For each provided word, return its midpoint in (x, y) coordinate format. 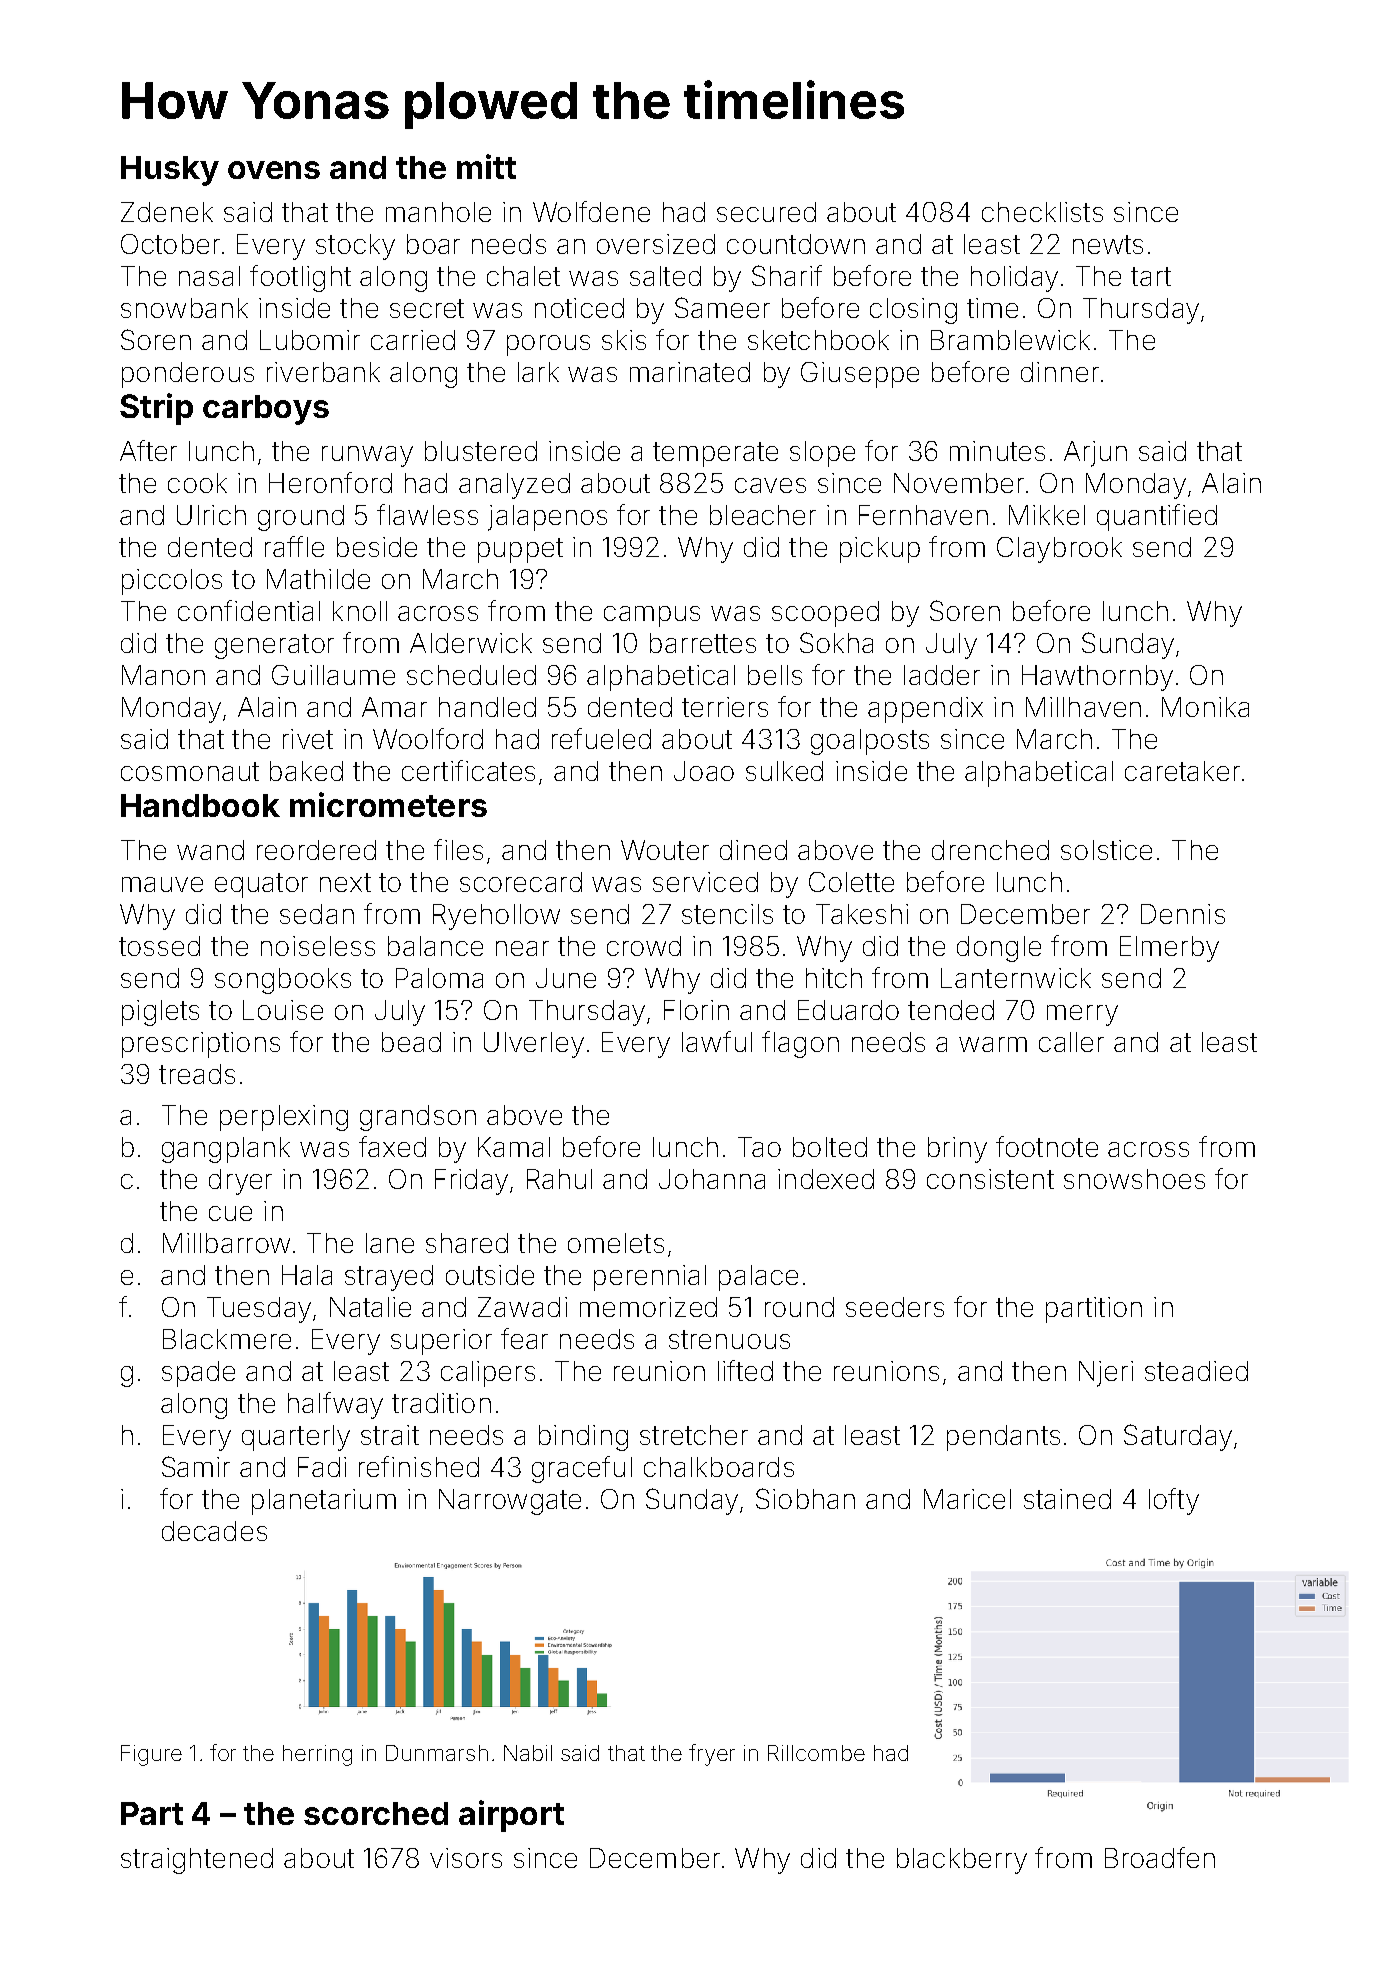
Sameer (722, 307)
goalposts (870, 742)
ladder (942, 675)
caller (1071, 1042)
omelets (616, 1243)
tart (1151, 276)
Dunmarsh (437, 1753)
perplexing (284, 1118)
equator (261, 885)
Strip (156, 409)
